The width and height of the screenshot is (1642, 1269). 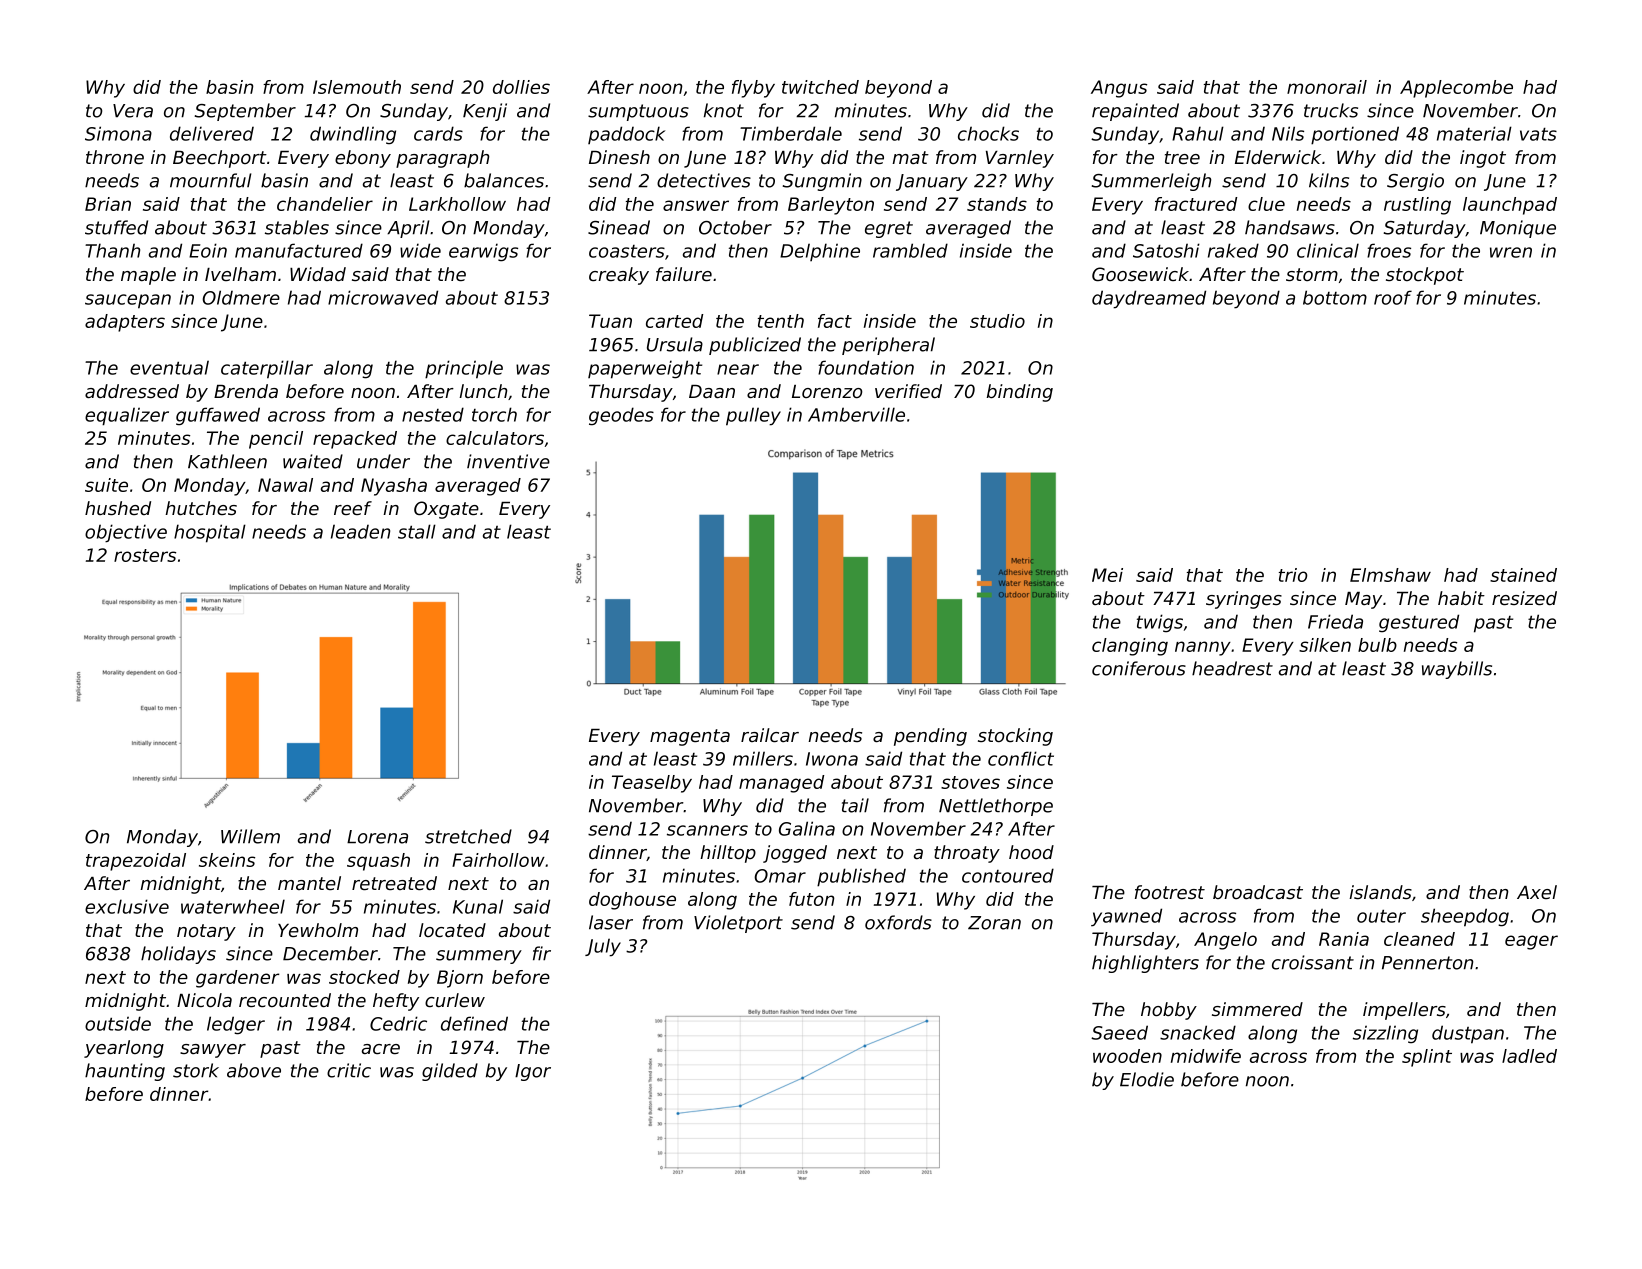 What do you see at coordinates (1147, 1079) in the screenshot?
I see `Elodie` at bounding box center [1147, 1079].
